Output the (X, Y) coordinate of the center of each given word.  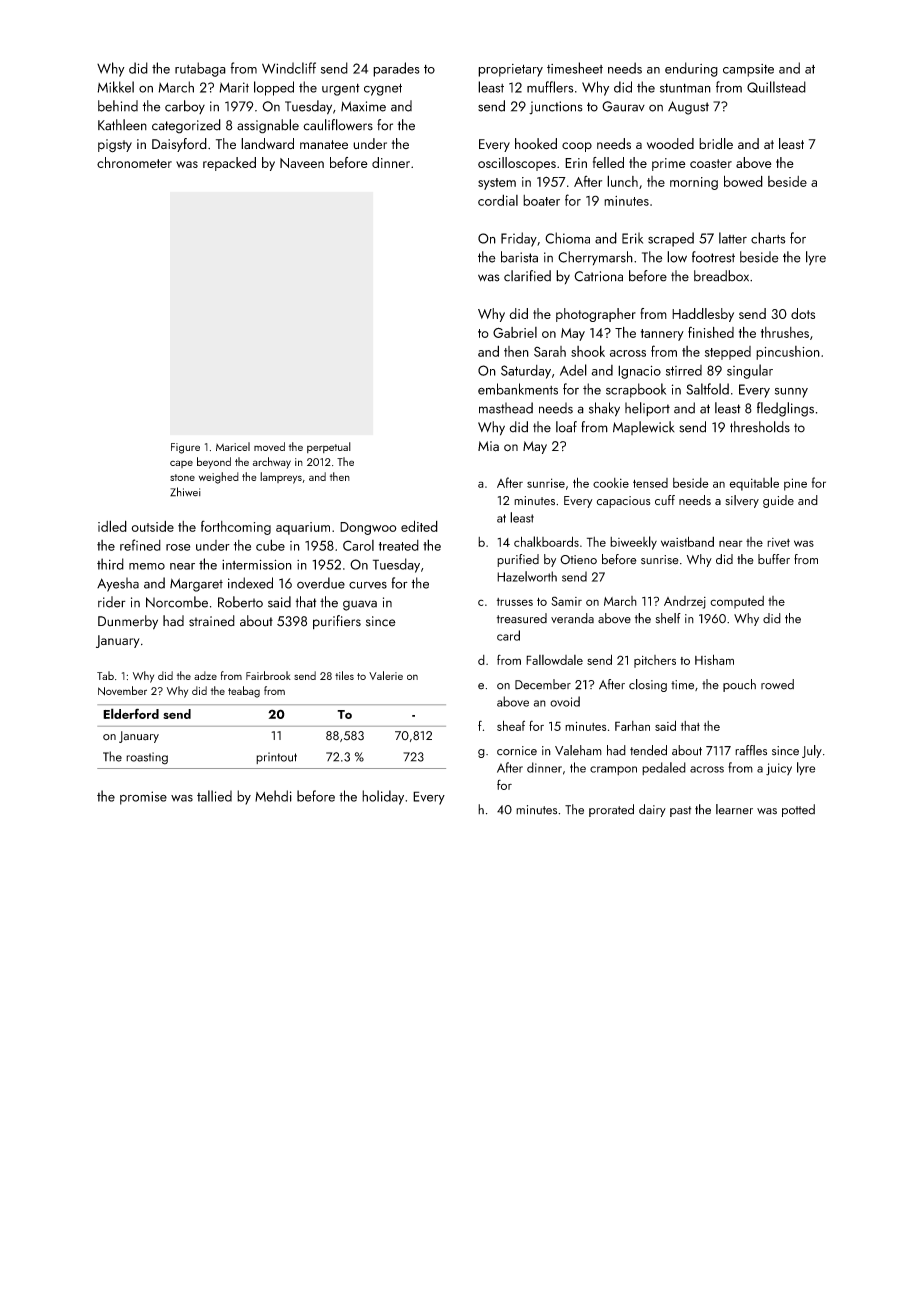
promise (143, 798)
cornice (517, 751)
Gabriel (515, 332)
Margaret (196, 585)
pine (795, 484)
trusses (515, 602)
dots (803, 313)
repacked (229, 164)
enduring (691, 69)
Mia (488, 446)
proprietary (510, 70)
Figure (185, 448)
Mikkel (115, 87)
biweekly (633, 543)
